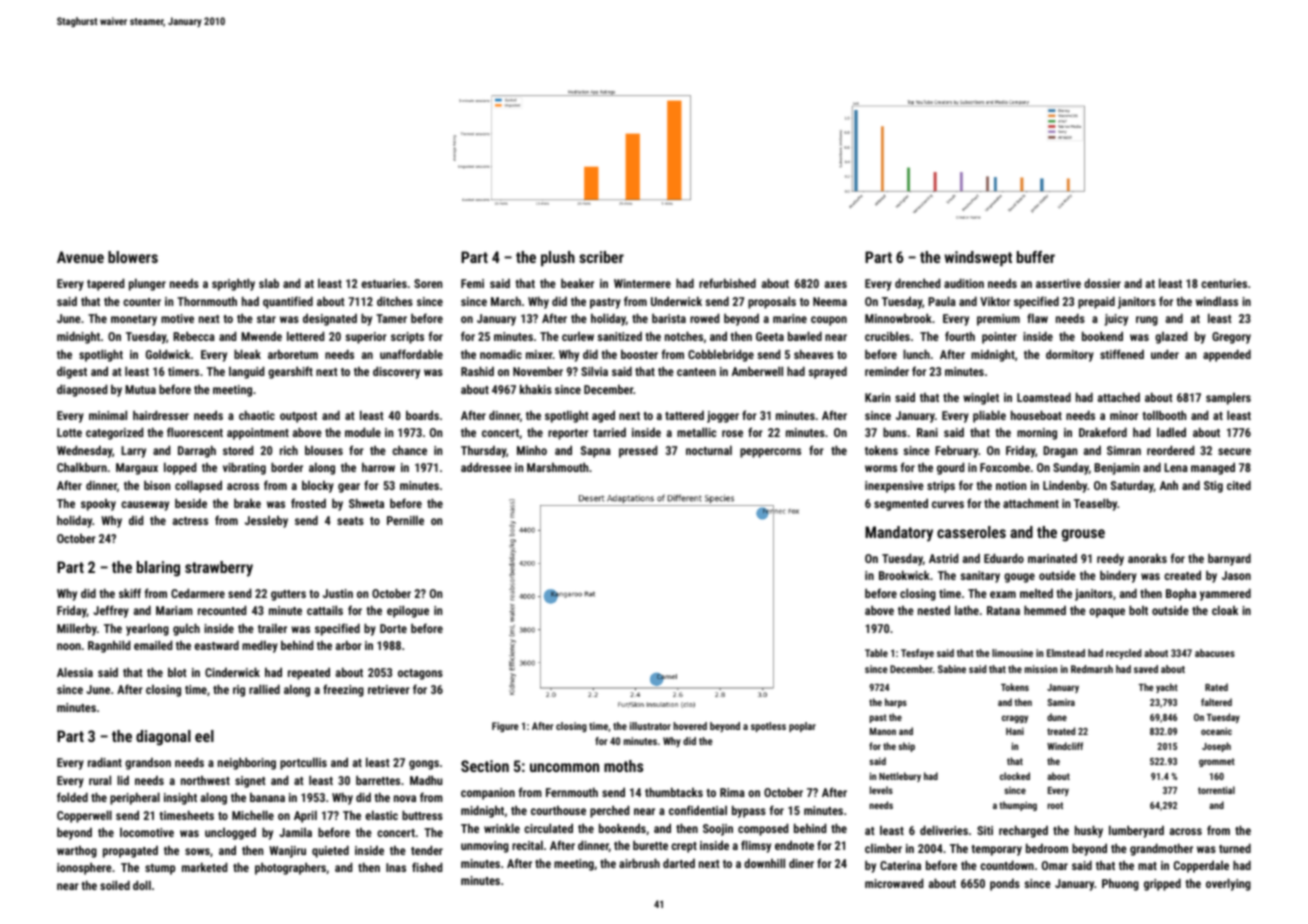 The image size is (1308, 924). I want to click on Manon, so click(883, 731).
